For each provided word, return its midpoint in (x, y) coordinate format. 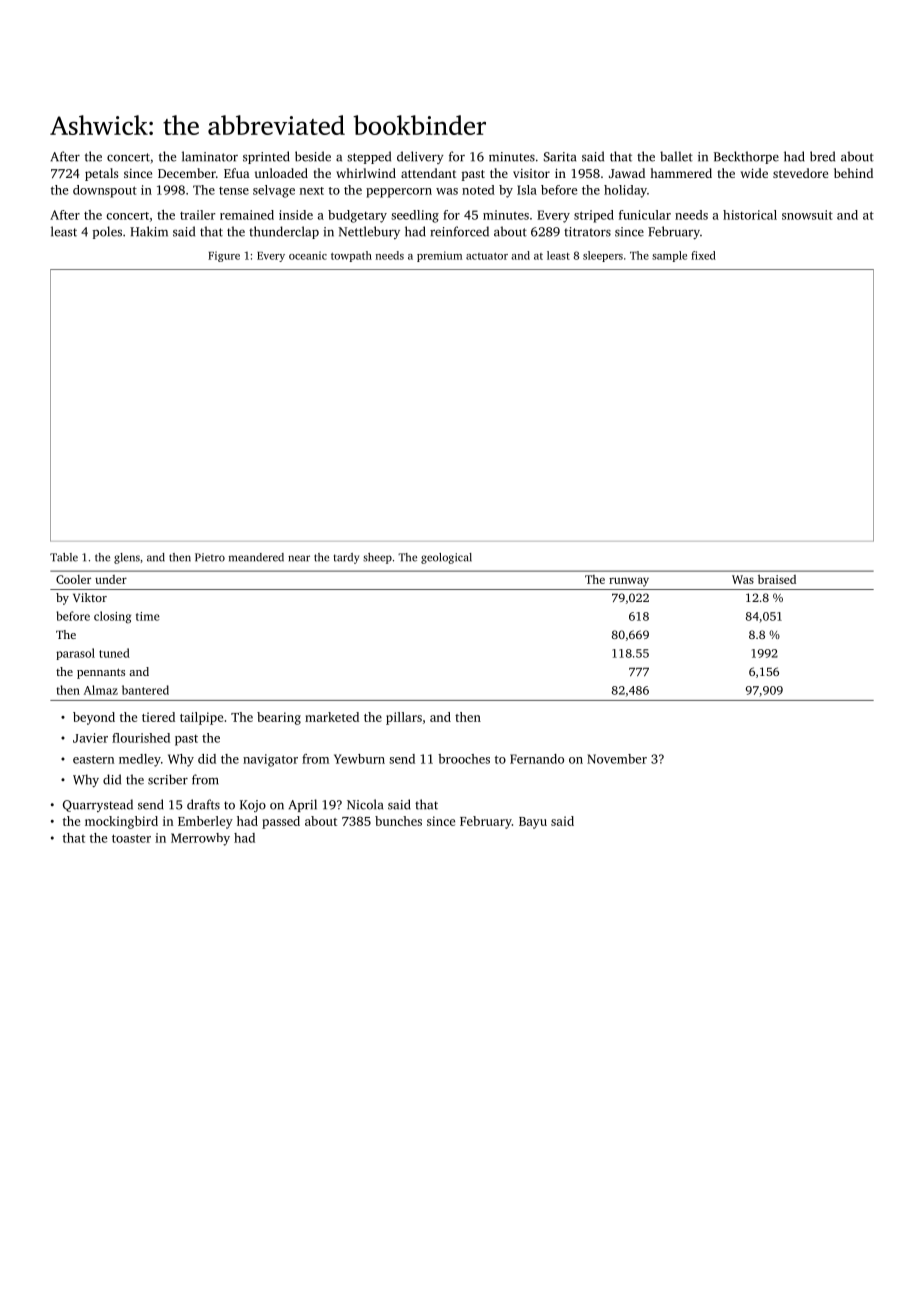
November (617, 759)
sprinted (266, 157)
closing (112, 617)
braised (777, 579)
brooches (464, 759)
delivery (420, 157)
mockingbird (121, 822)
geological (446, 558)
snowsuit (807, 215)
